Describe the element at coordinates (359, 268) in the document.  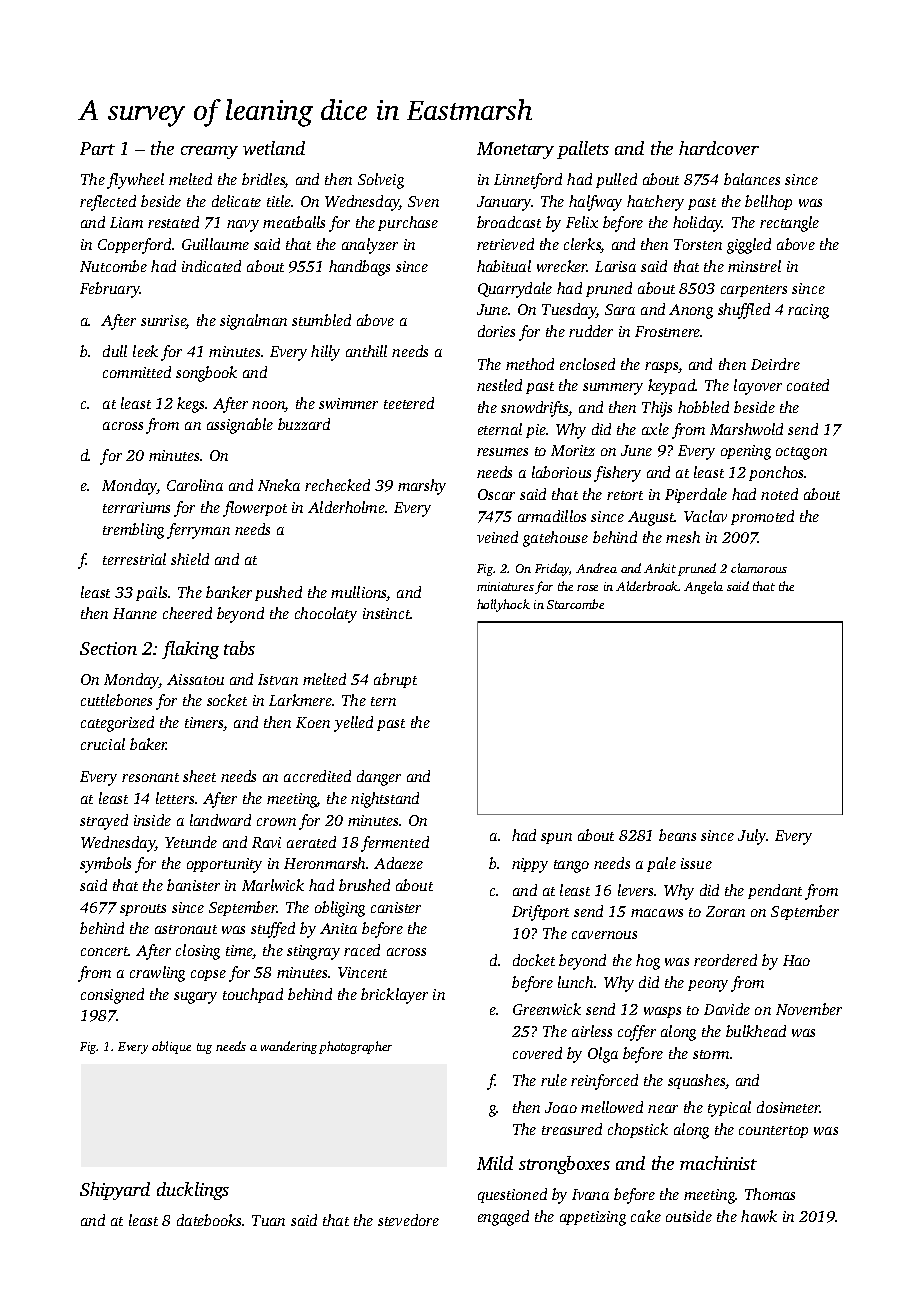
I see `handbags` at that location.
